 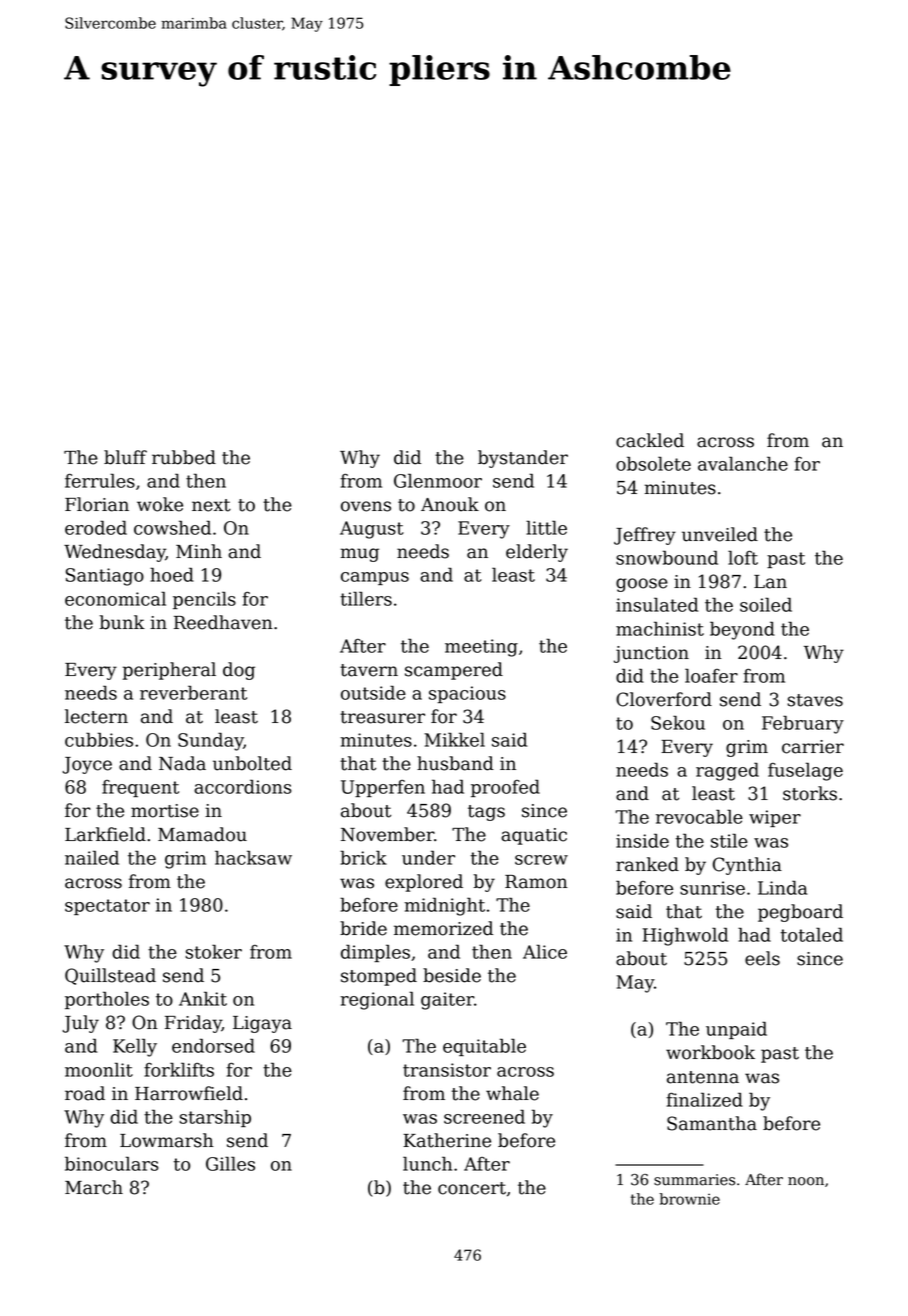 I want to click on Joyce, so click(x=87, y=765).
